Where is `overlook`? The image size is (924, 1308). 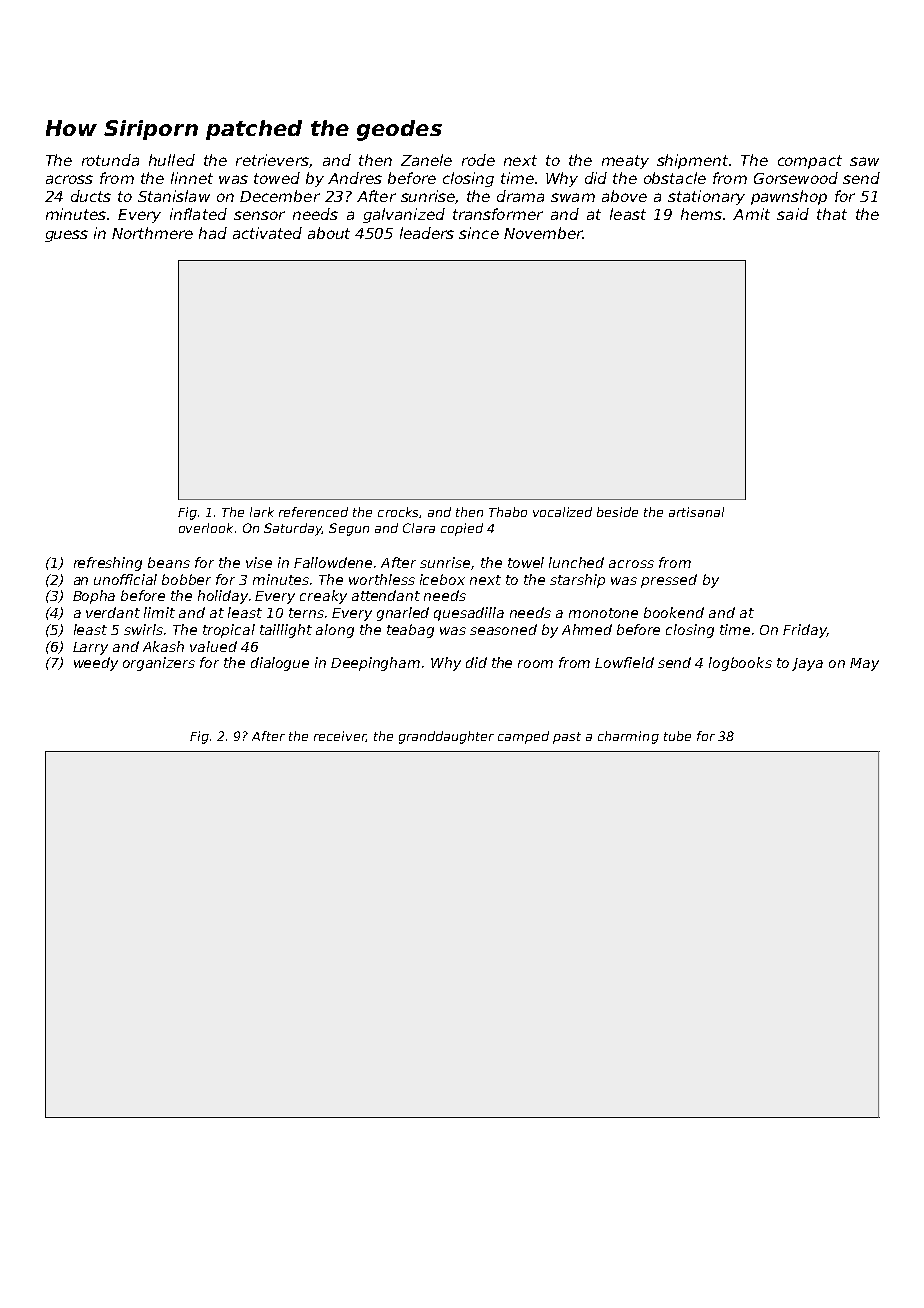 overlook is located at coordinates (206, 528).
